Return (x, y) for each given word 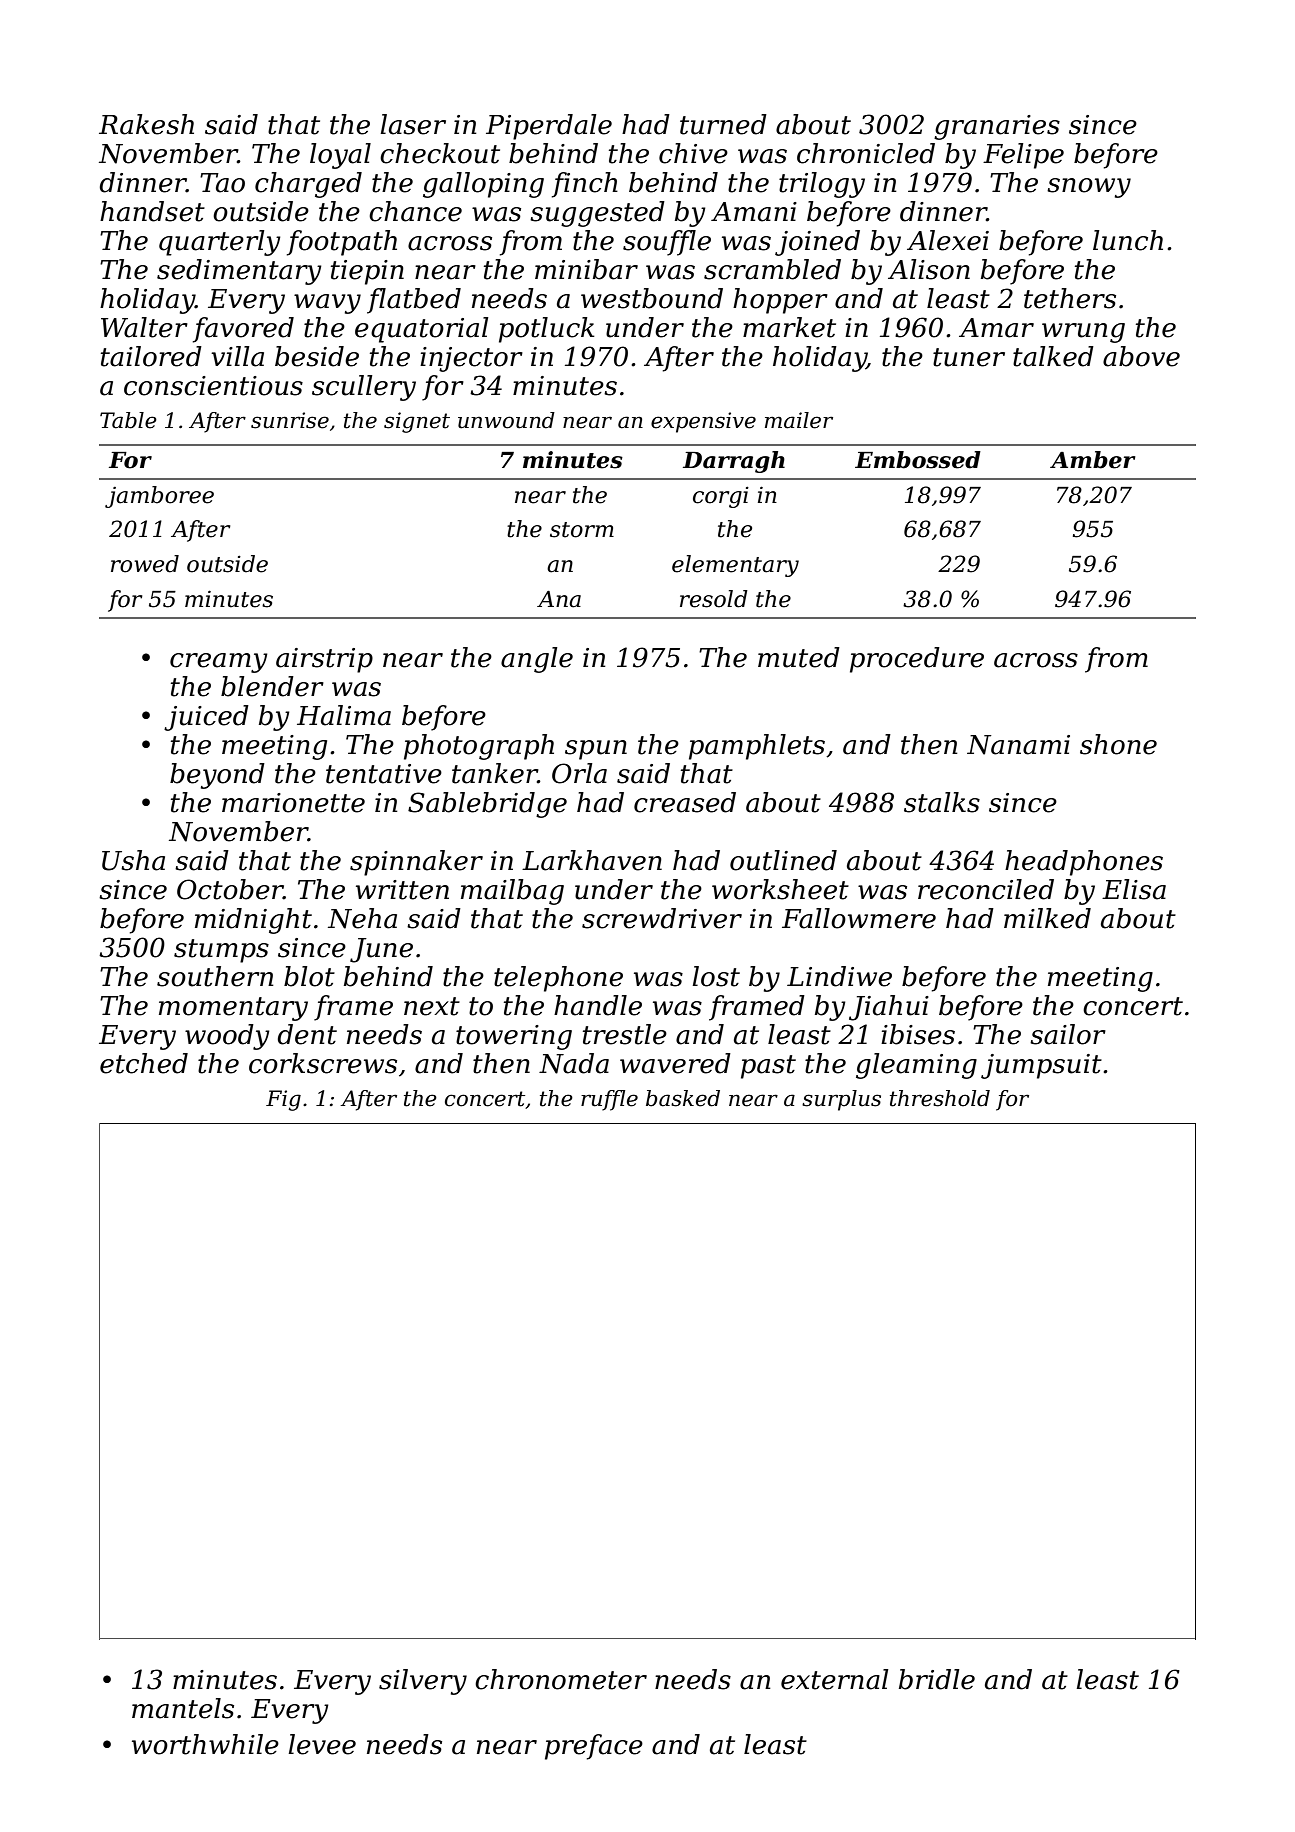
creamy (219, 663)
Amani (754, 212)
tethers (1070, 298)
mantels (183, 1708)
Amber (1093, 460)
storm (582, 530)
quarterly (220, 243)
